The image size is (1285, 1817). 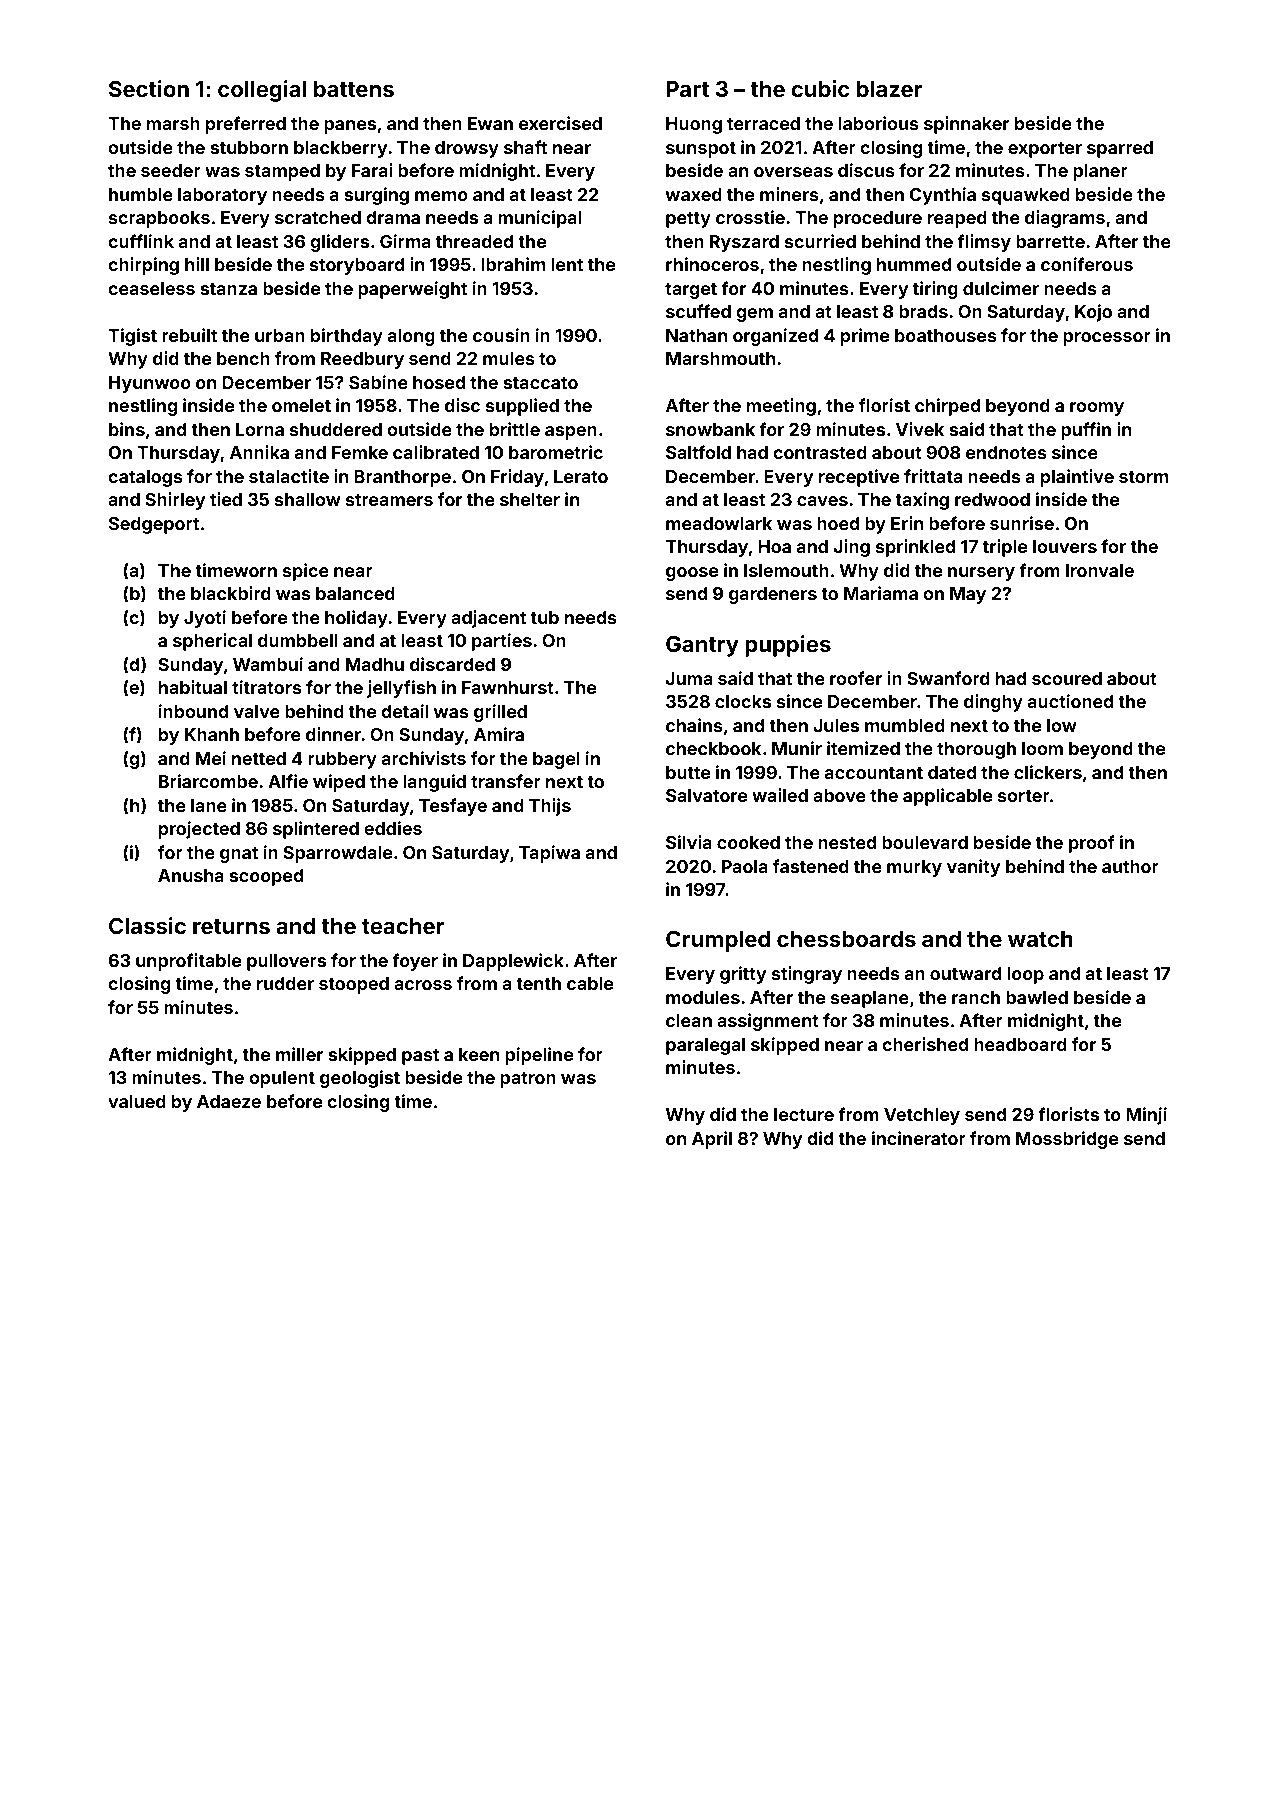 I want to click on shallow, so click(x=308, y=499).
